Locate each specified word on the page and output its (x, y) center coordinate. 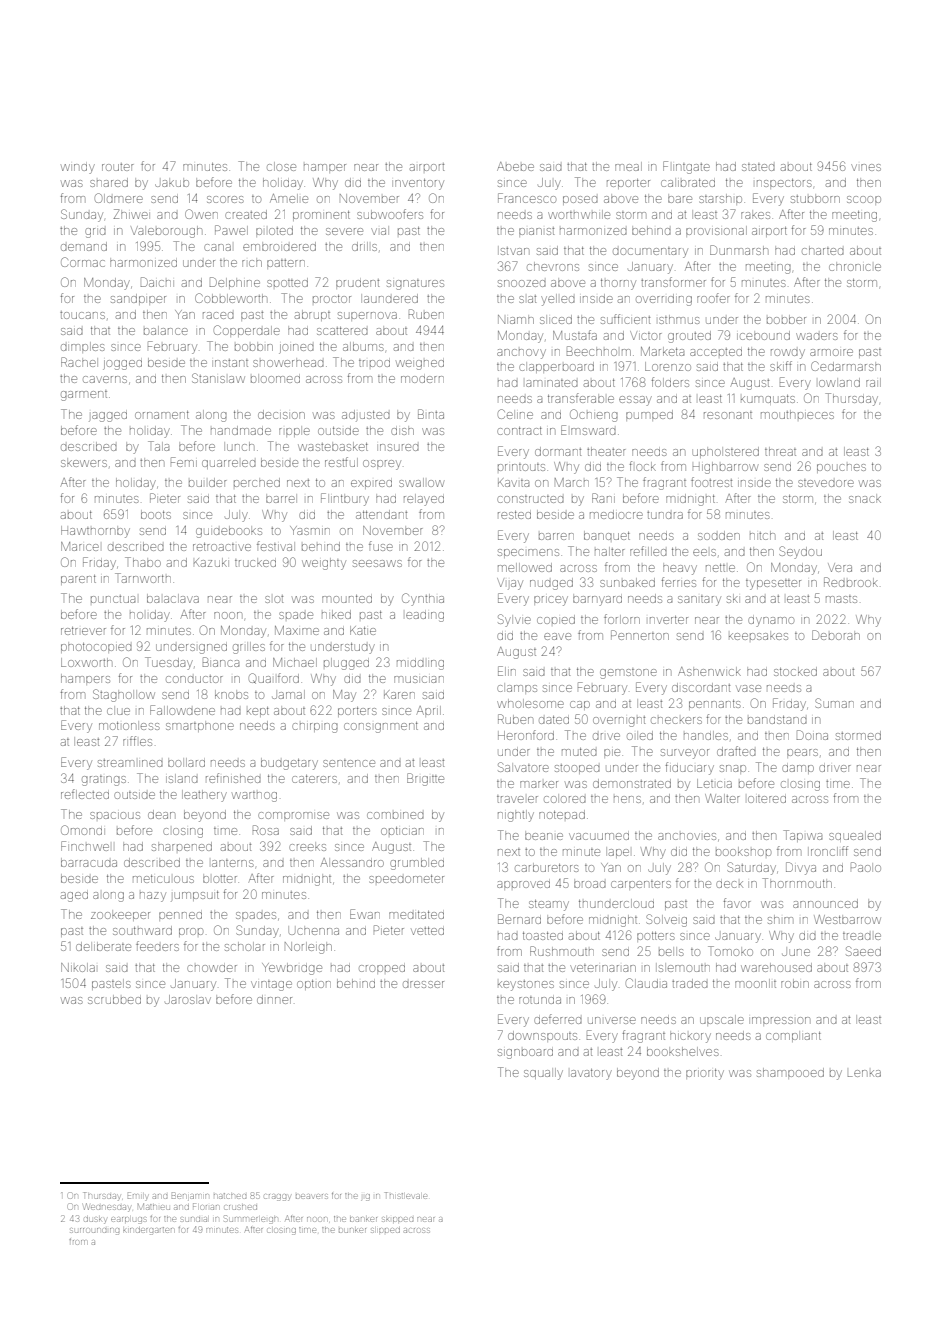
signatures (415, 284)
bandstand (777, 720)
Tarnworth (143, 578)
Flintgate (686, 167)
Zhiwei (130, 214)
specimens (528, 553)
